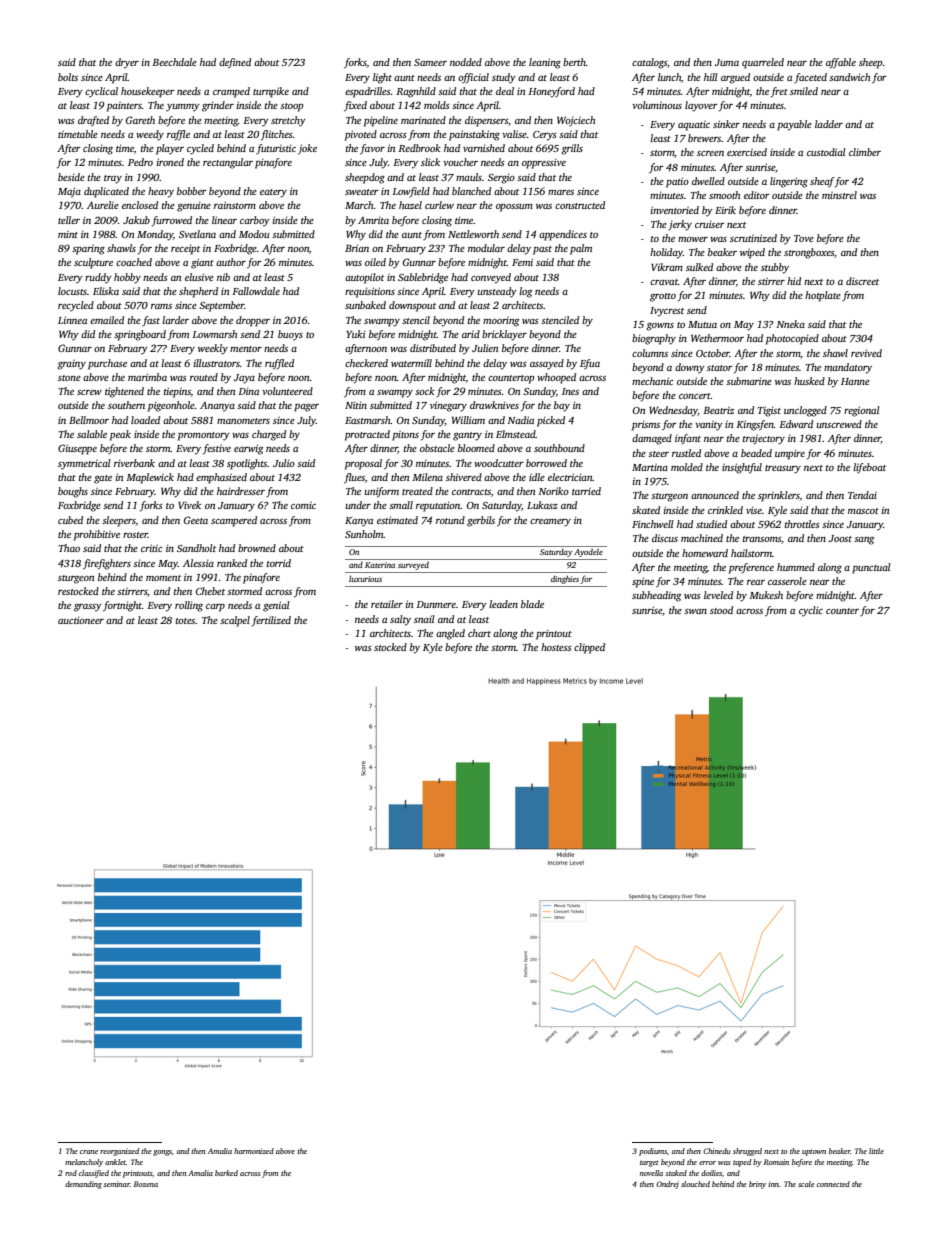  Describe the element at coordinates (766, 595) in the page. I see `Mukesh` at that location.
